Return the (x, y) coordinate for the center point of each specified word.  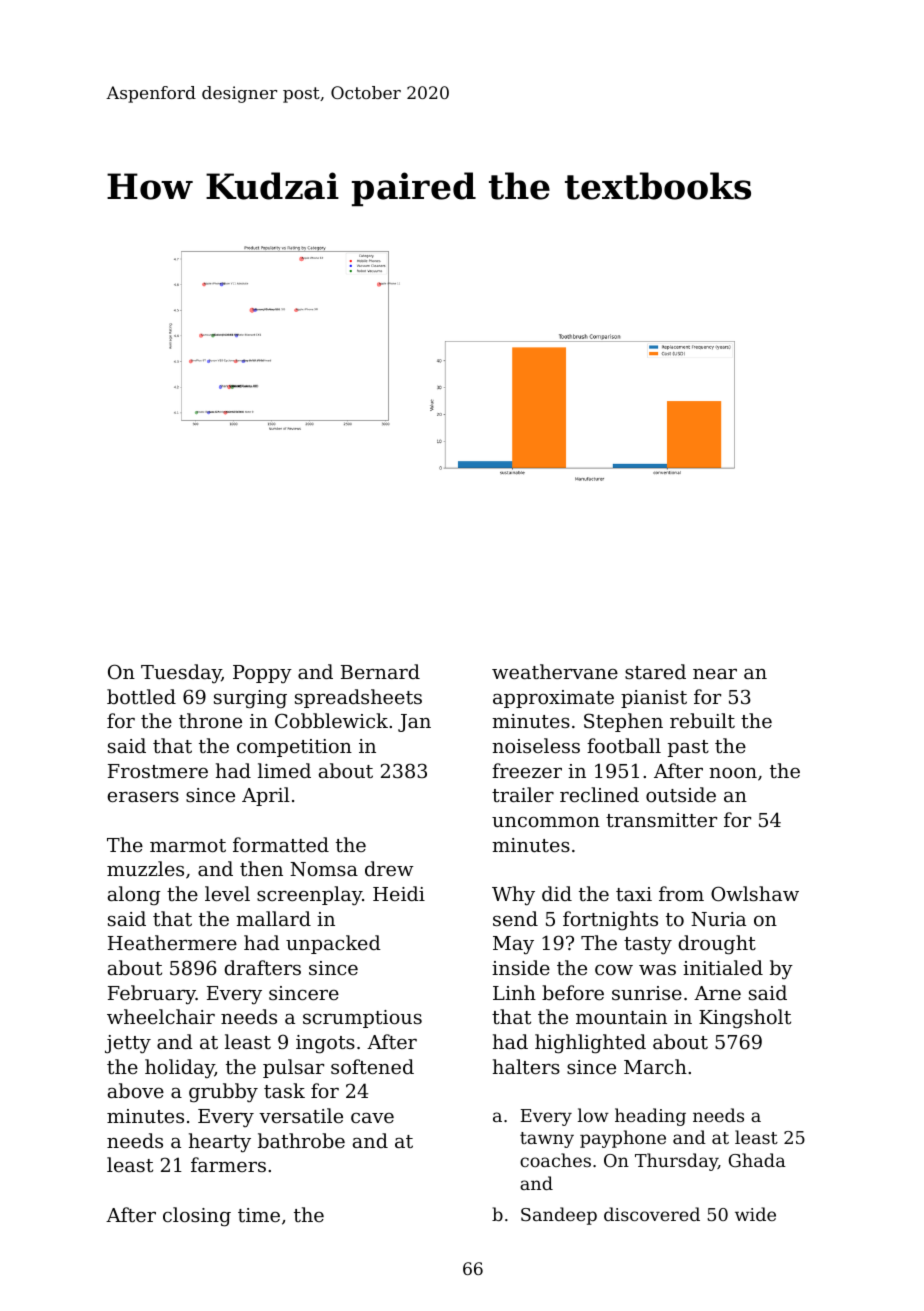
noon (733, 773)
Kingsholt (745, 1019)
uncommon (546, 822)
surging (250, 699)
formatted (281, 844)
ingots (325, 1044)
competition (294, 748)
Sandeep (559, 1216)
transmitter (661, 820)
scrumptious (362, 1019)
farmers (228, 1164)
